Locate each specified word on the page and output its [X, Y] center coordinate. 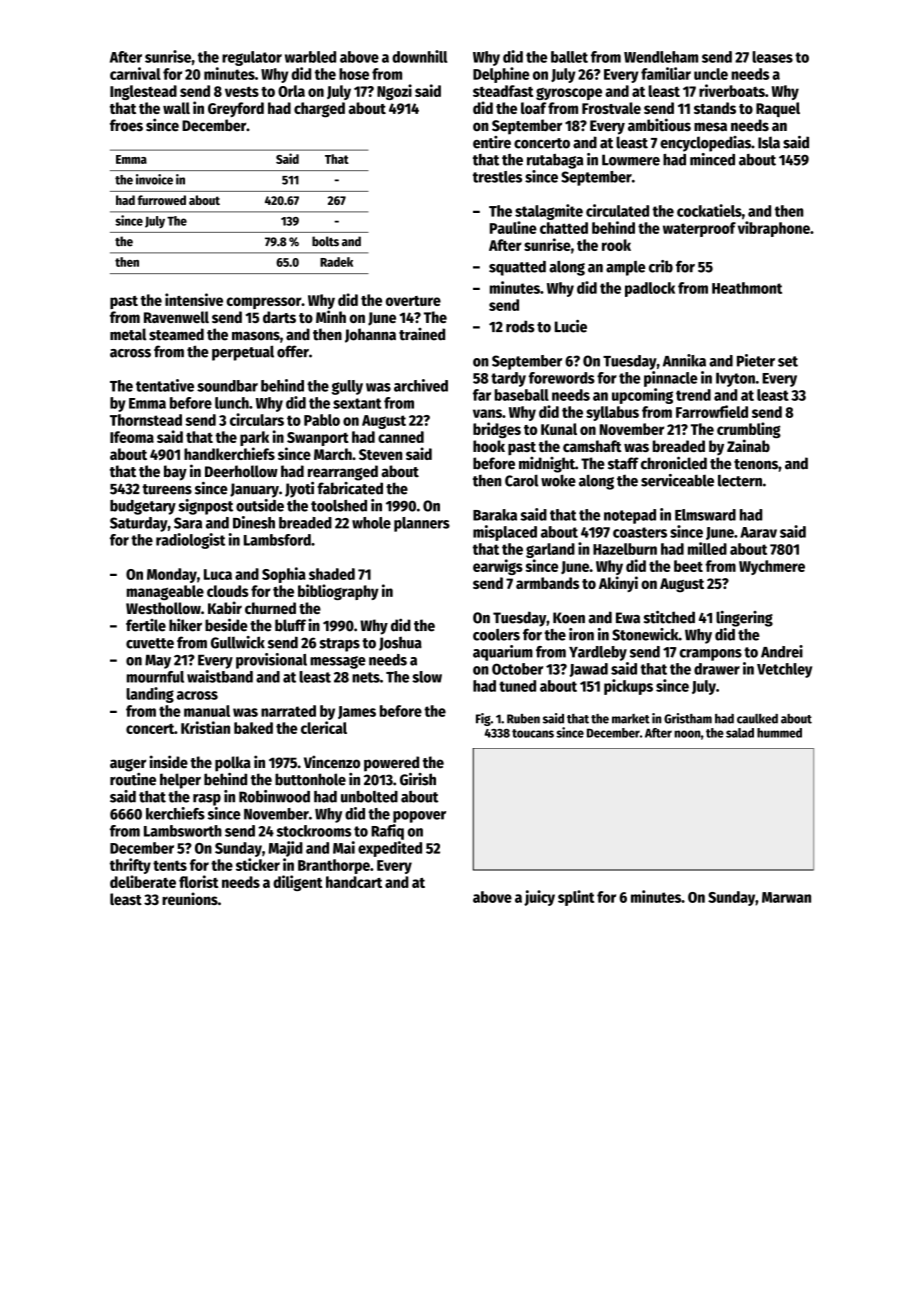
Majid [285, 849]
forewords [562, 378]
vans [487, 413]
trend [693, 395]
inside [169, 762]
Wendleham [661, 57]
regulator [252, 58]
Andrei [782, 651]
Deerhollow [241, 471]
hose [354, 74]
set [788, 361]
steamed [176, 334]
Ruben [523, 718]
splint [576, 898]
